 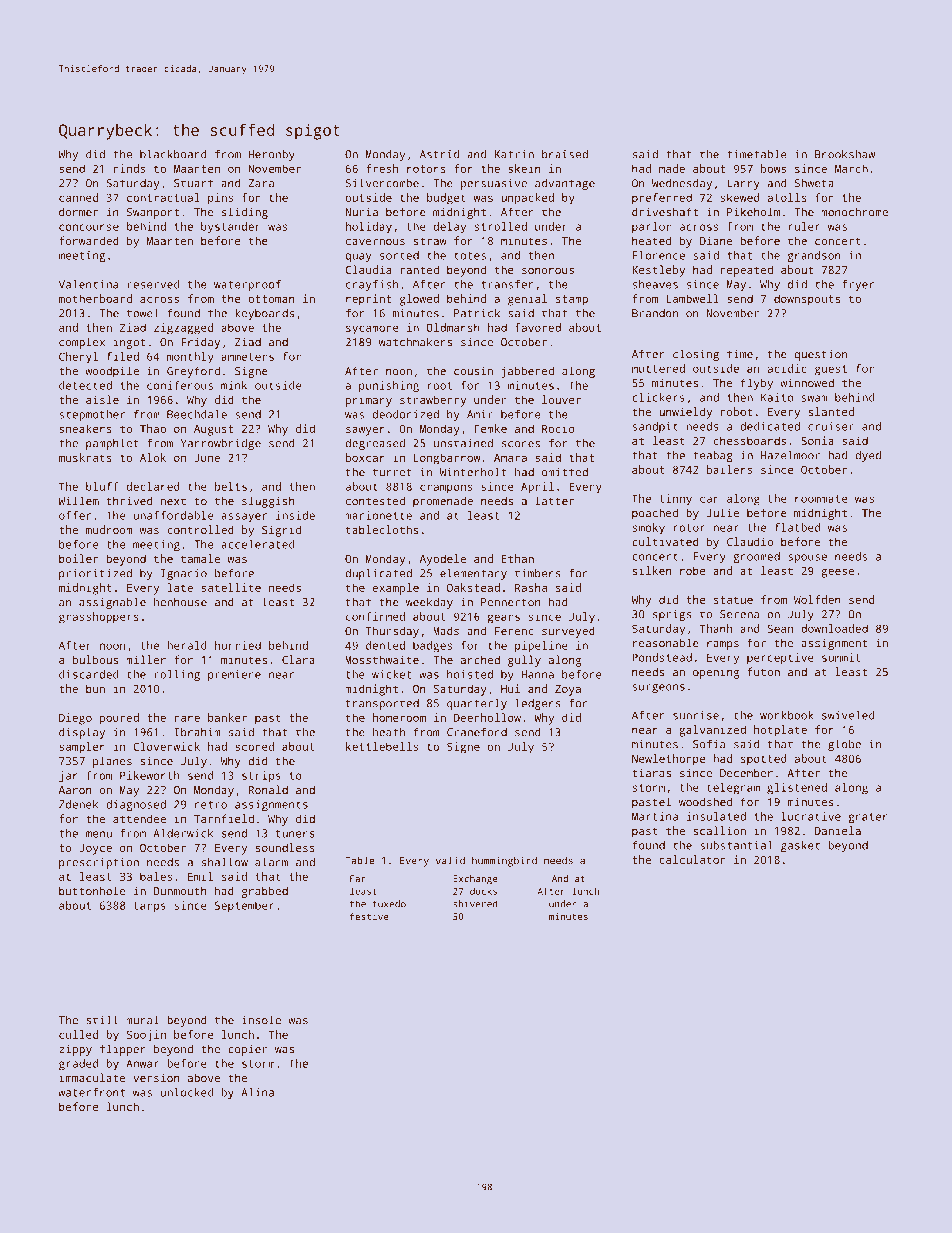 I want to click on downspouts, so click(x=807, y=300).
